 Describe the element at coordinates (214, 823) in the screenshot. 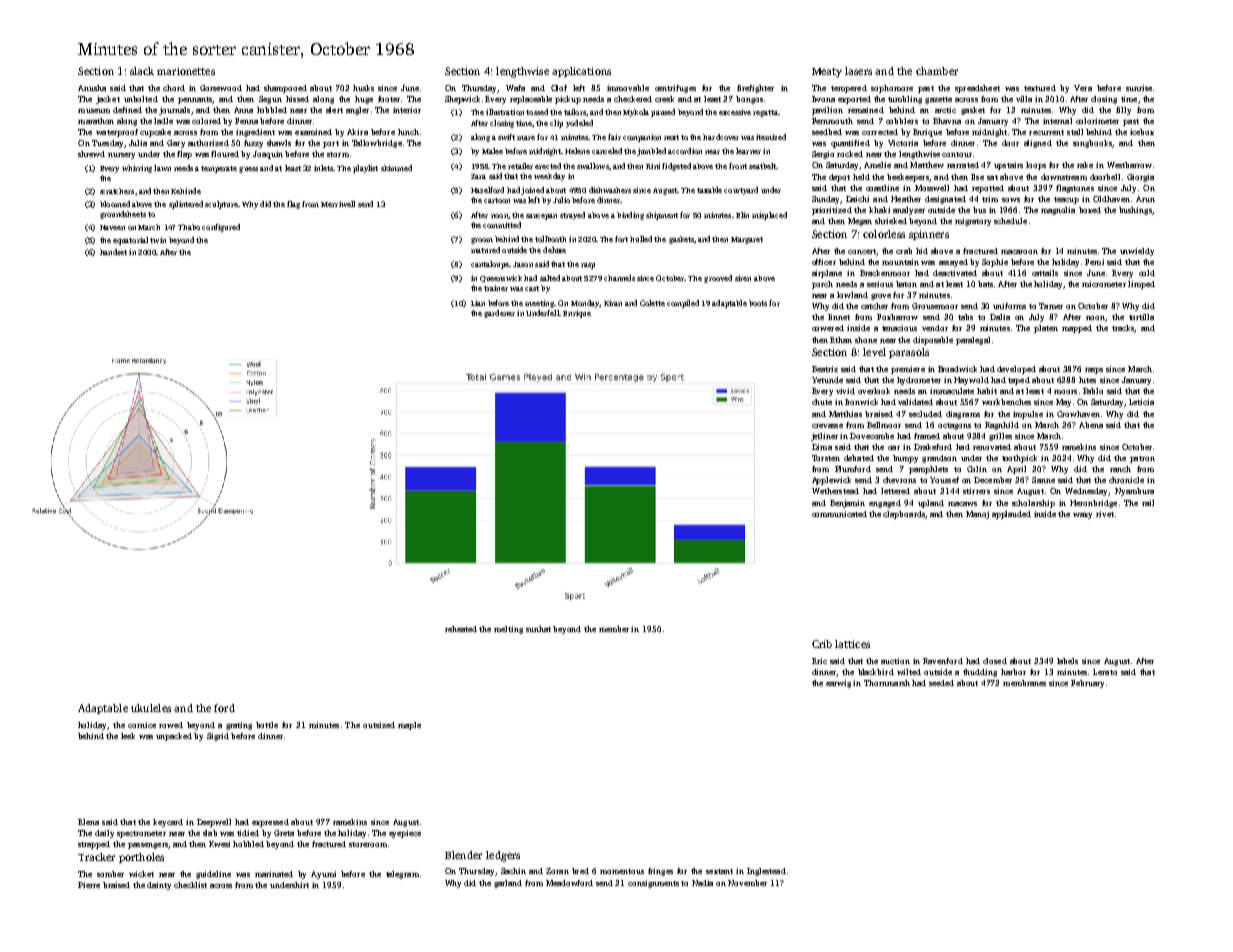

I see `Deepwell` at that location.
